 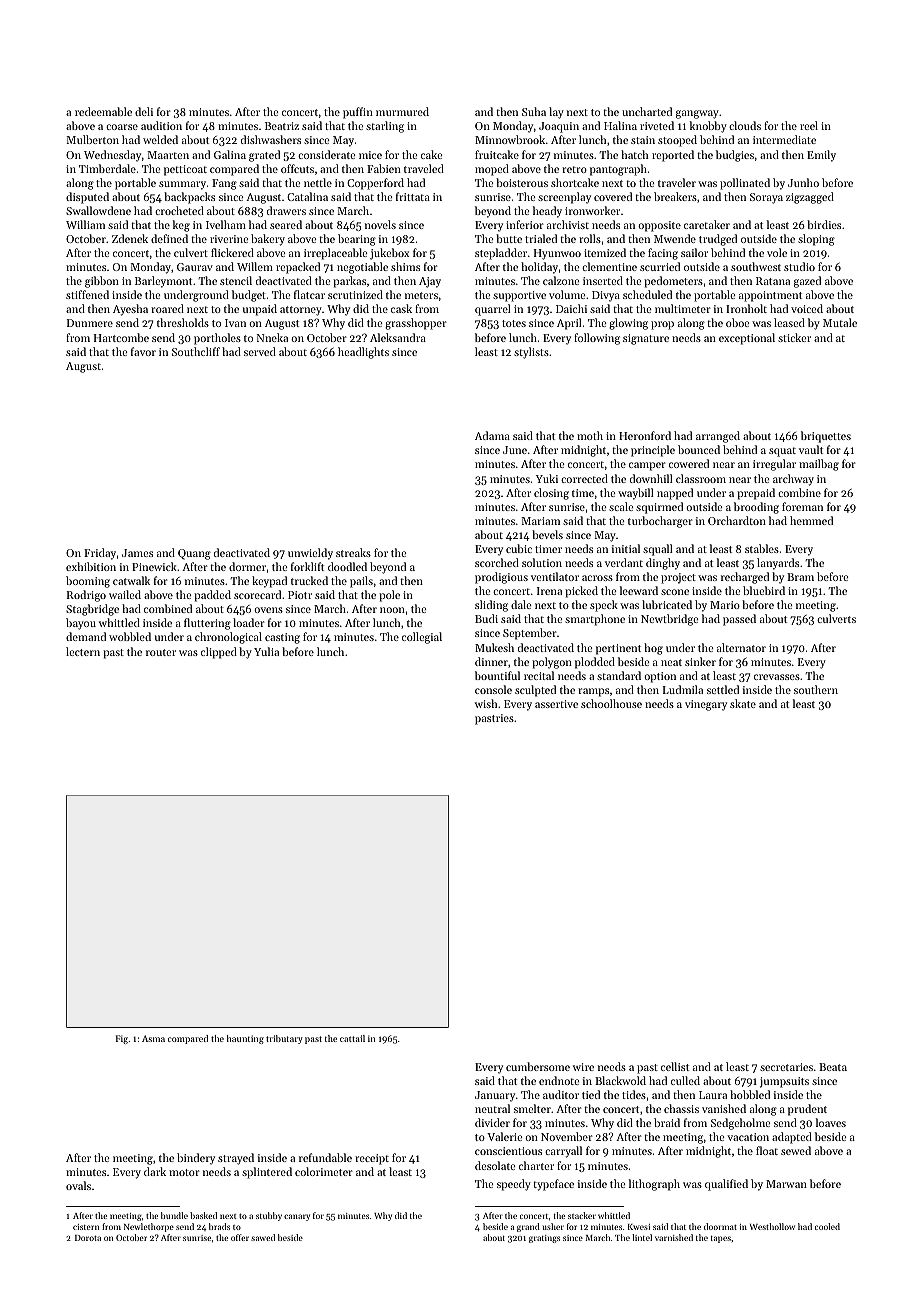 What do you see at coordinates (422, 638) in the page?
I see `collegial` at bounding box center [422, 638].
